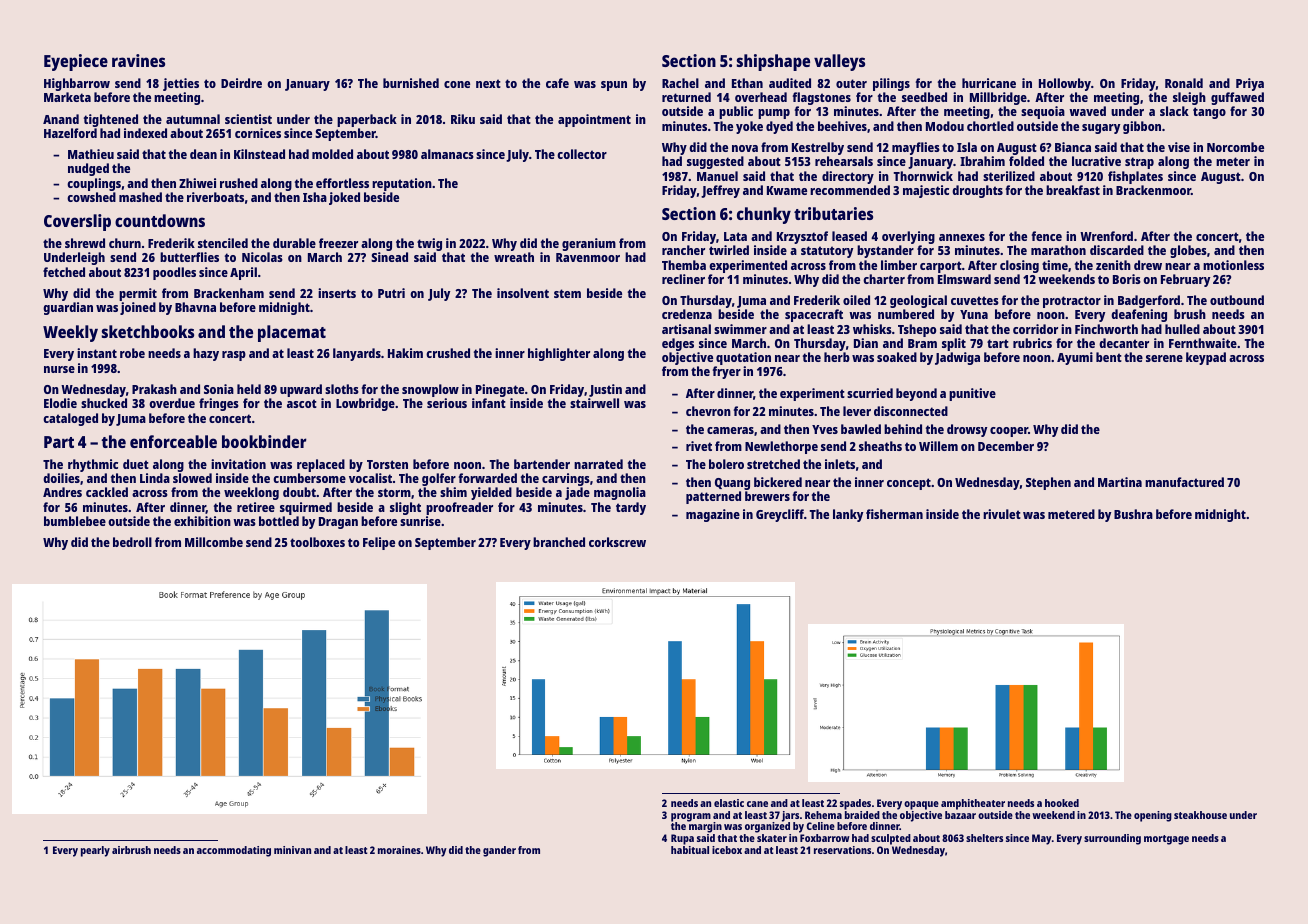  I want to click on Part, so click(59, 442).
